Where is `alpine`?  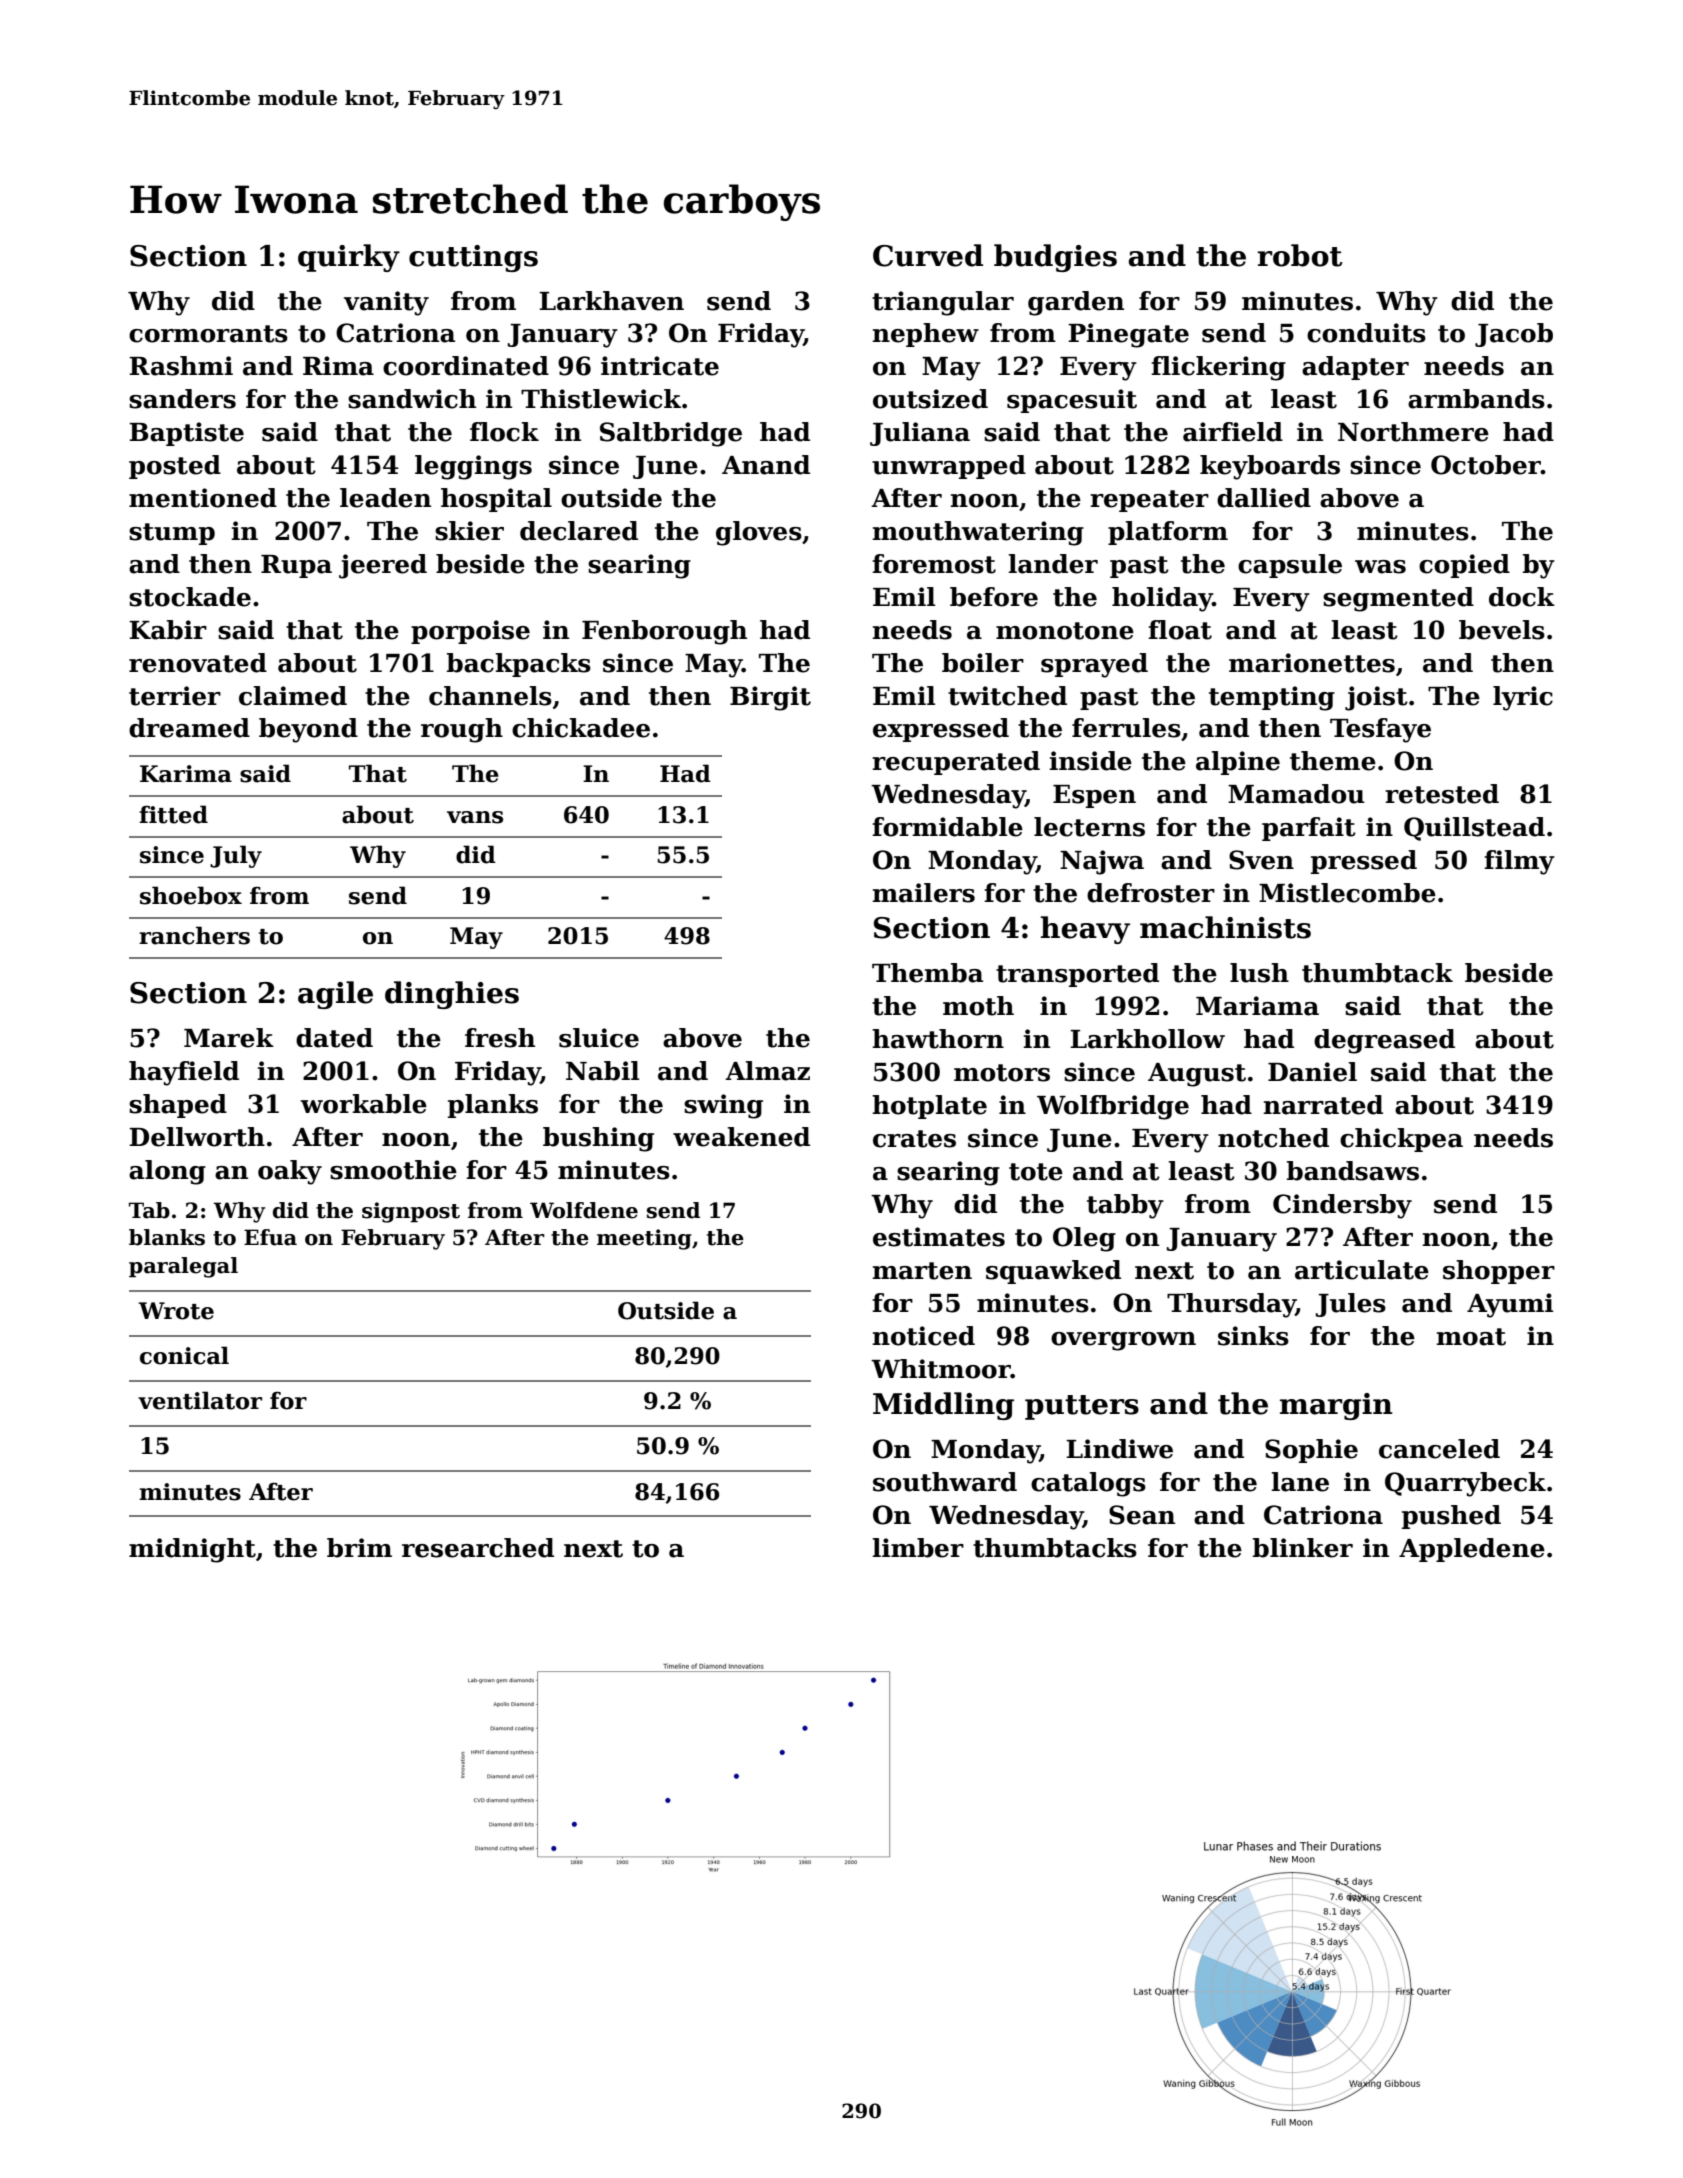 alpine is located at coordinates (1238, 763).
